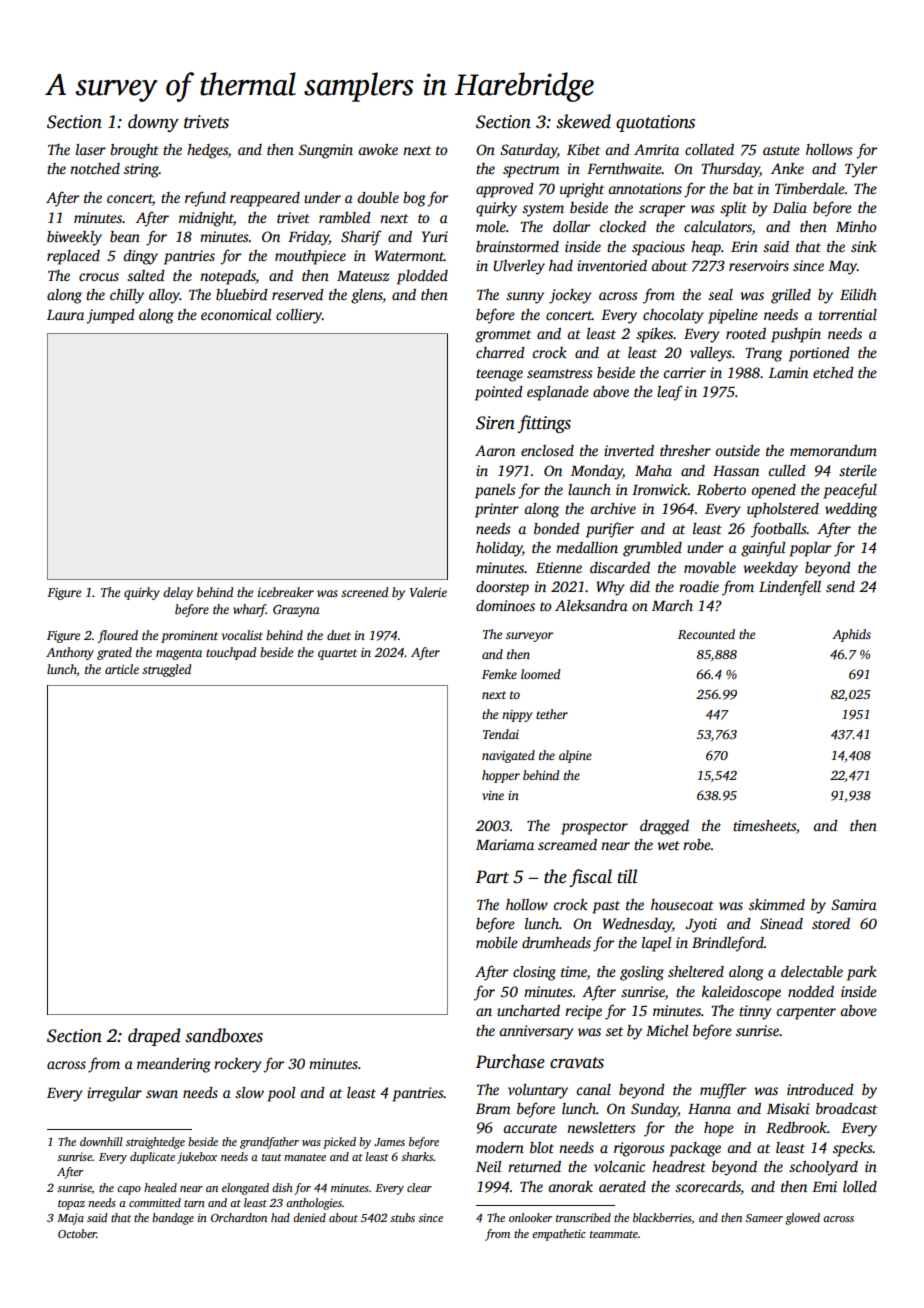 The image size is (924, 1308). I want to click on delay, so click(178, 593).
